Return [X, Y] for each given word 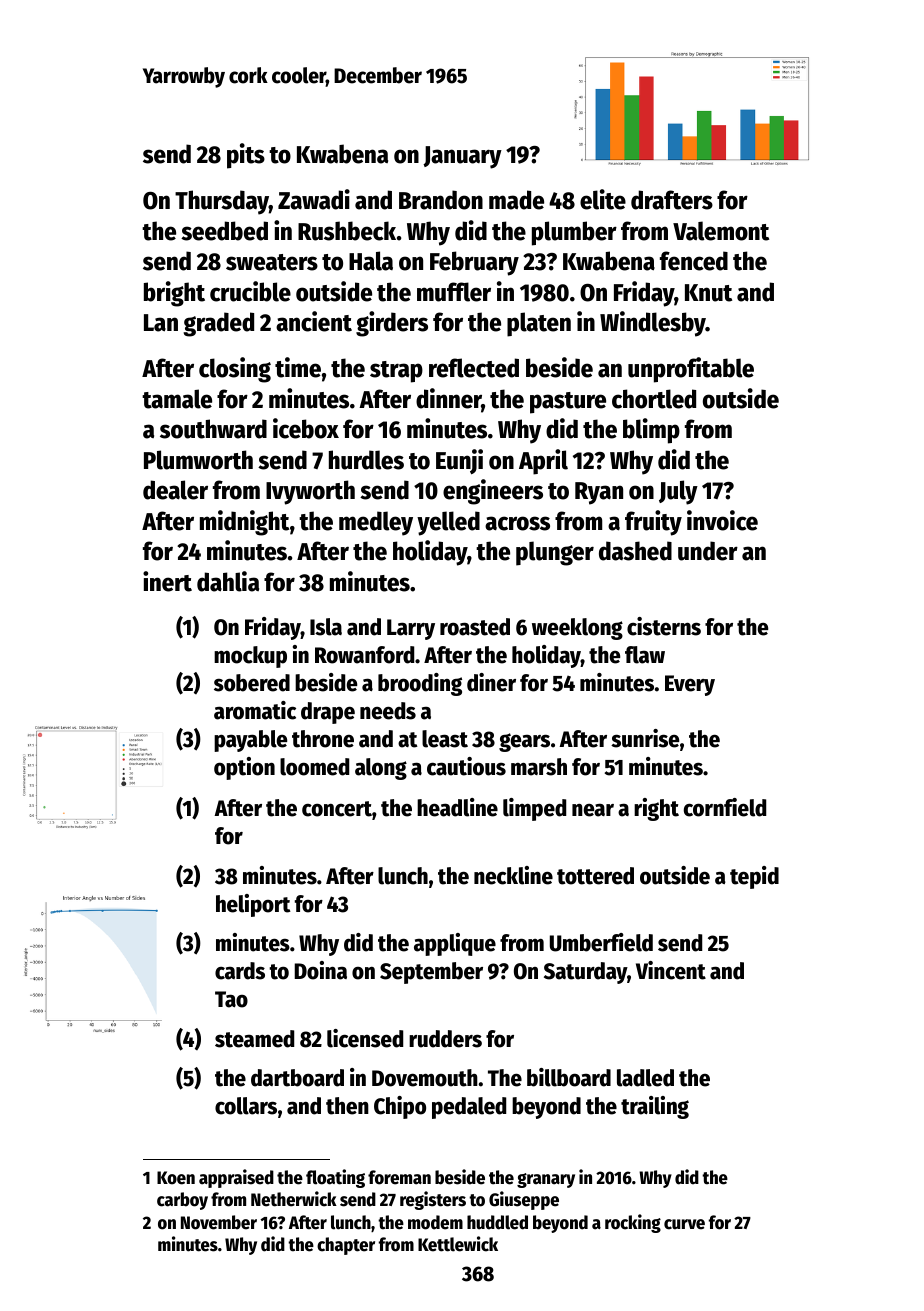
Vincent [671, 970]
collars [246, 1106]
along [381, 769]
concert [337, 809]
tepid [754, 877]
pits [246, 156]
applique [455, 944]
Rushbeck [347, 231]
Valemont [721, 231]
